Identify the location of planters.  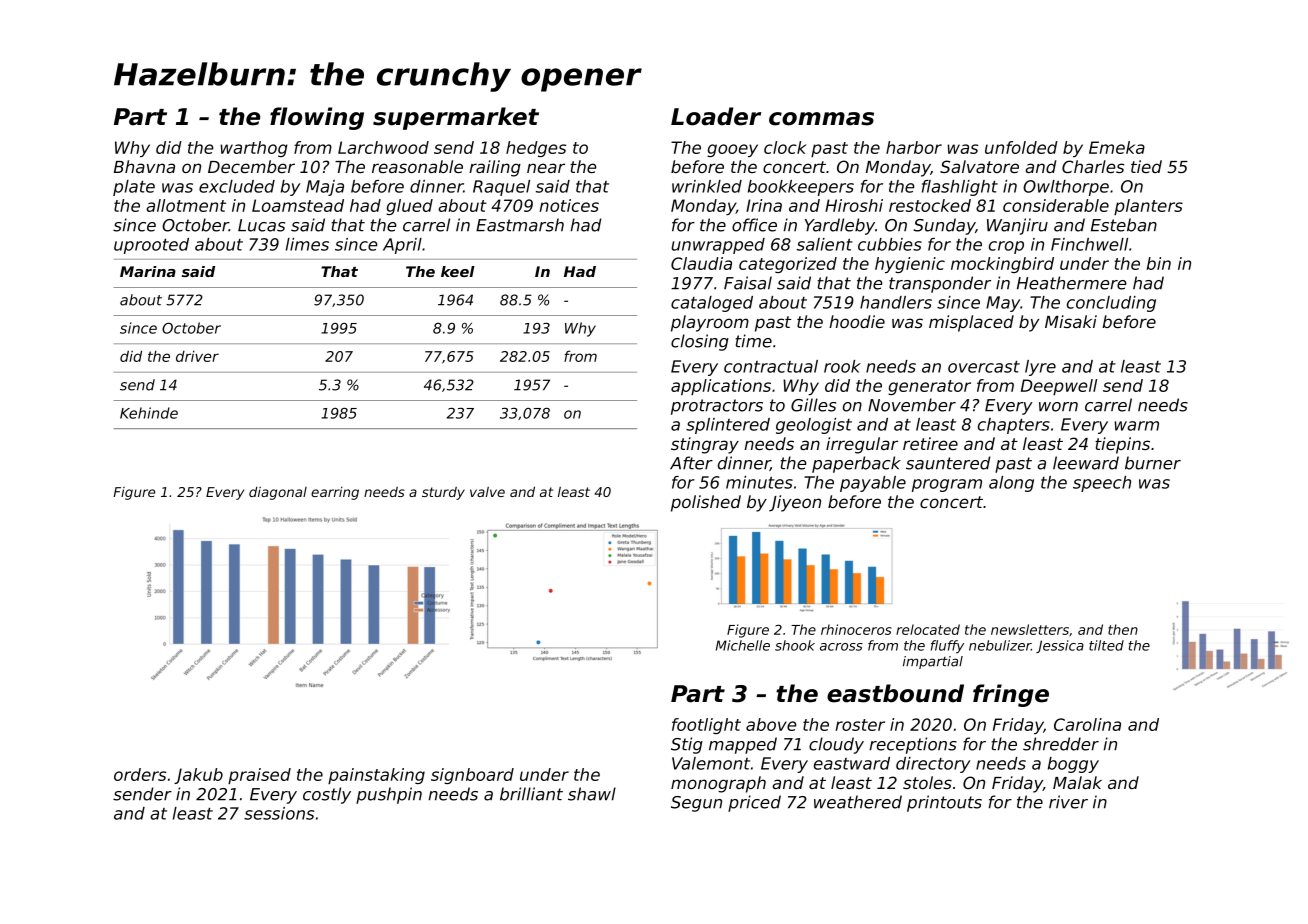
(1148, 207).
